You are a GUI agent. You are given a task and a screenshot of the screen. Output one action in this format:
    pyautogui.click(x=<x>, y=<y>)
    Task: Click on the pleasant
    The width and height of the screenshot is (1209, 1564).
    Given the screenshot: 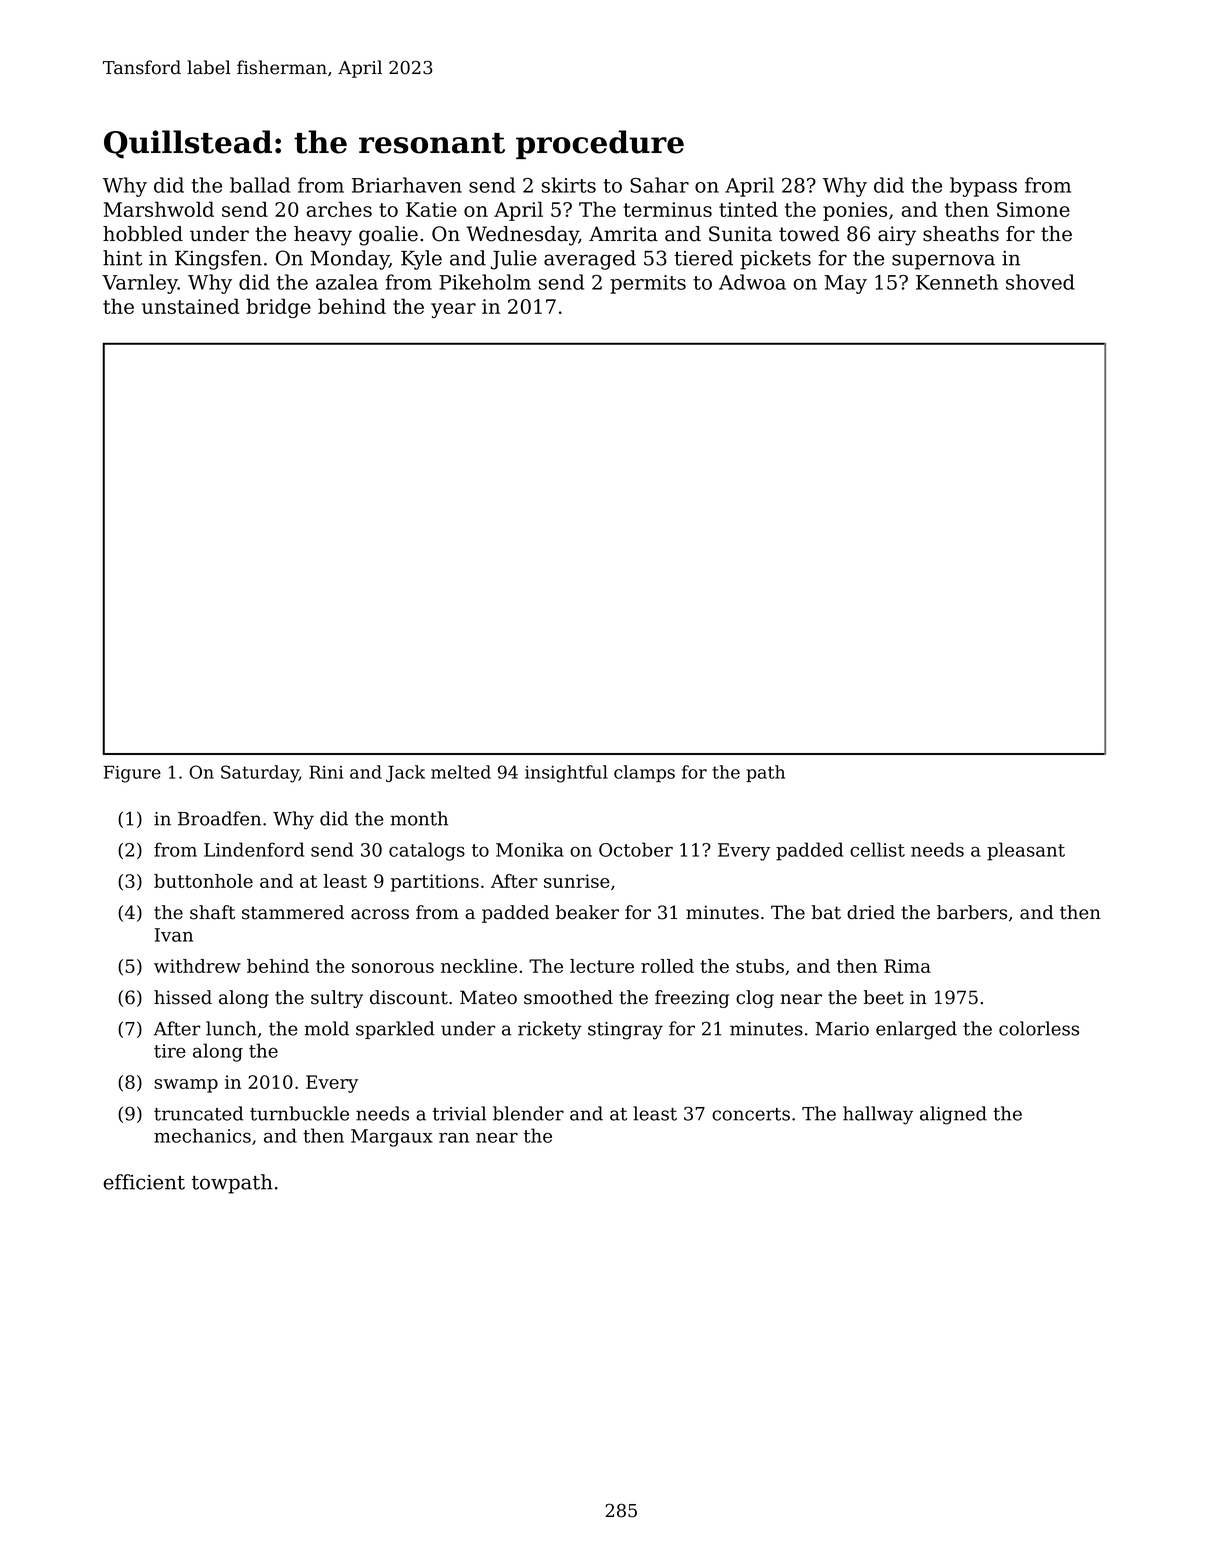 What is the action you would take?
    pyautogui.click(x=1026, y=851)
